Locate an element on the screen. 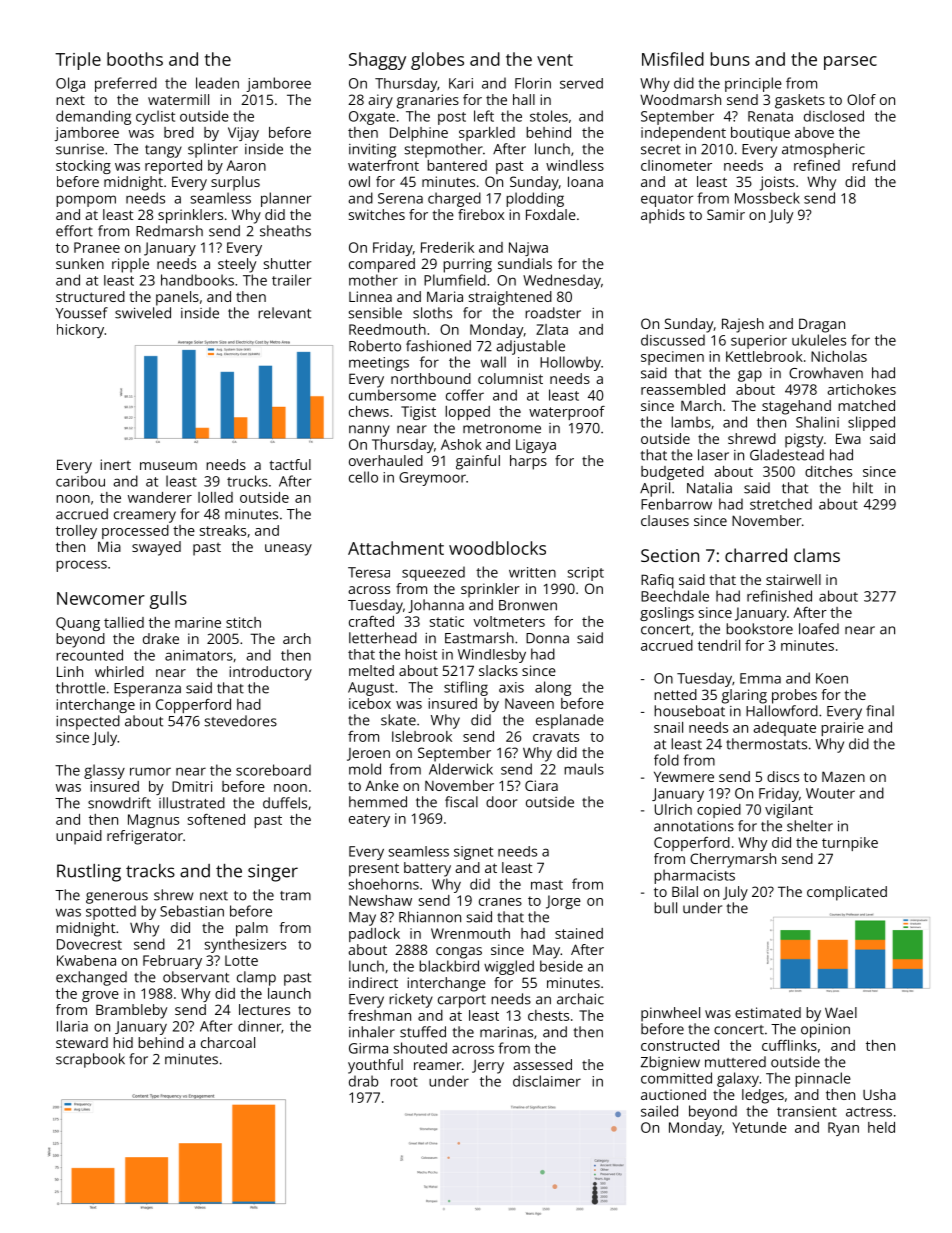 The height and width of the screenshot is (1233, 952). globes is located at coordinates (437, 61).
